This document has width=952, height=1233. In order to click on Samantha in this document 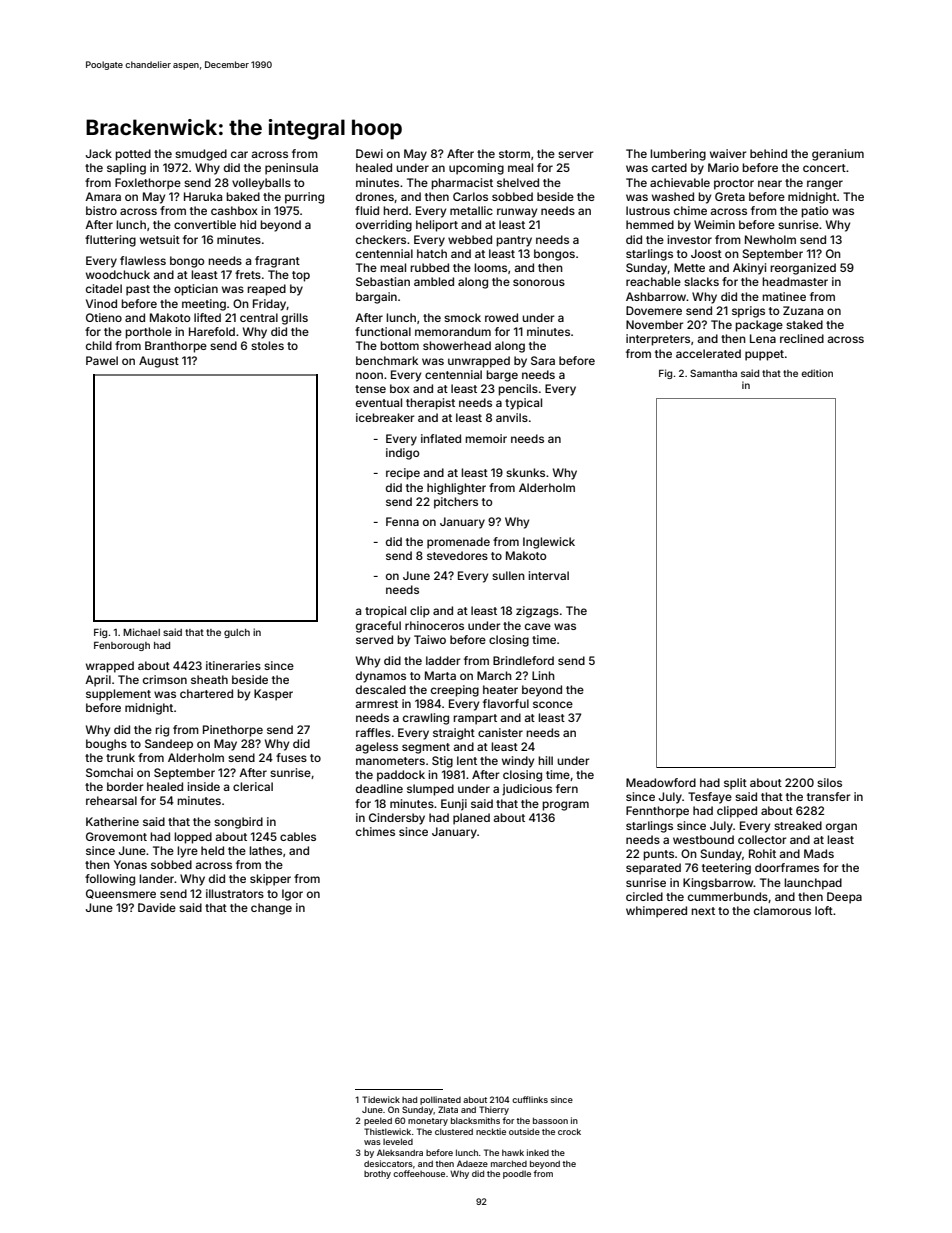, I will do `click(713, 373)`.
